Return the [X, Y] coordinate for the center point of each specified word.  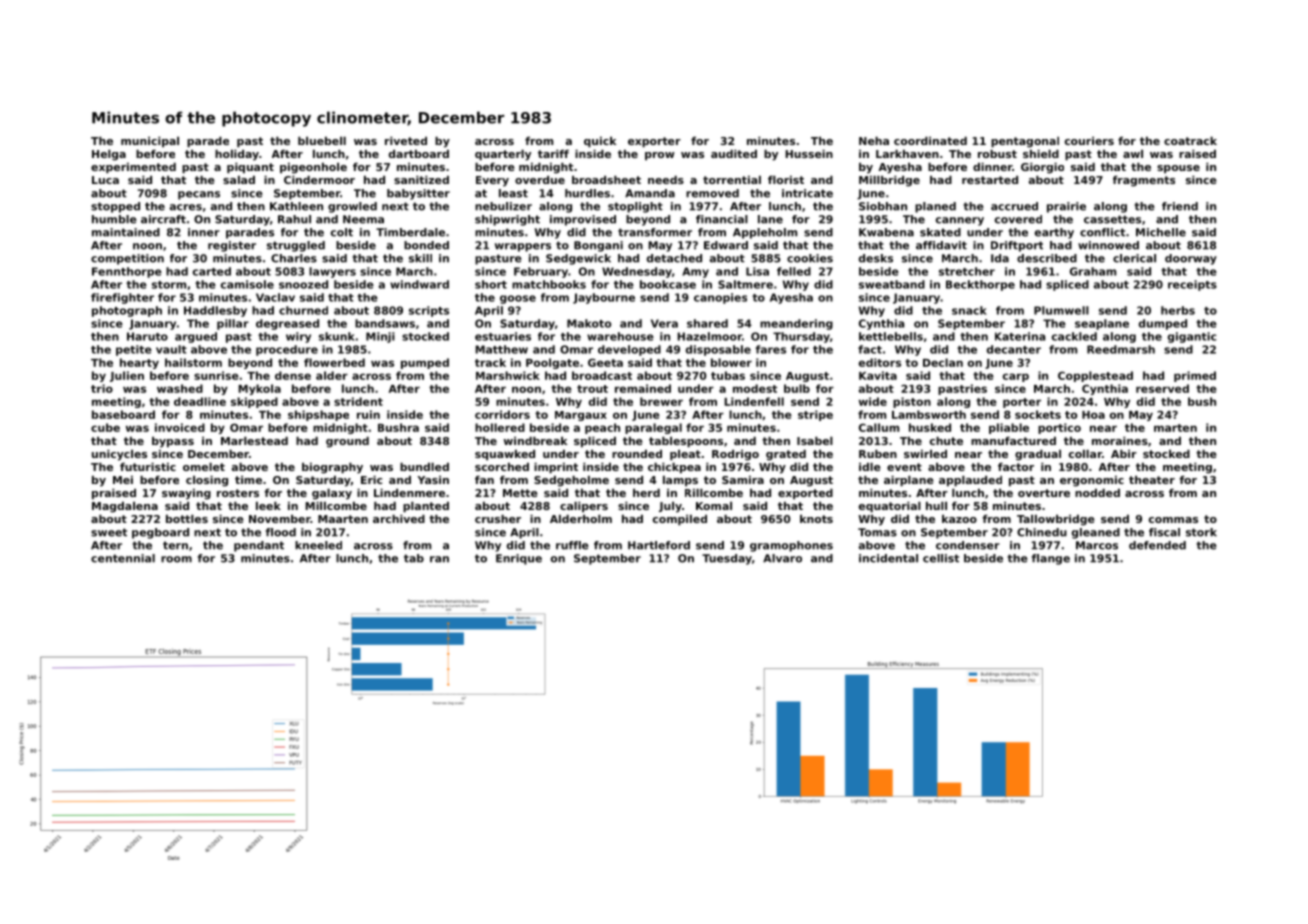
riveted [406, 140]
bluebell [322, 140]
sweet [109, 532]
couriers [1089, 140]
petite [134, 350]
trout [592, 389]
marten [1175, 428]
